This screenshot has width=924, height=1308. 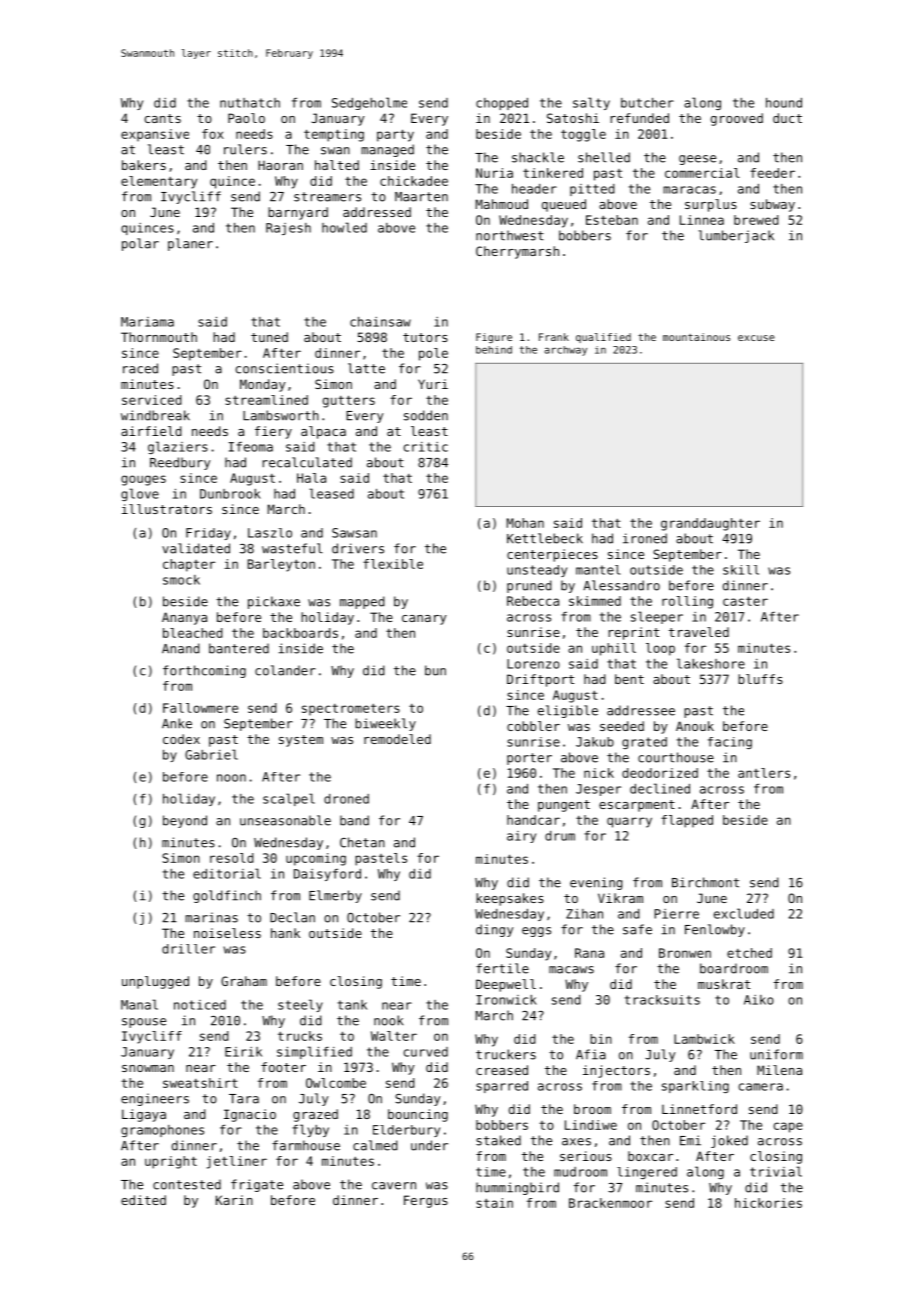 What do you see at coordinates (377, 212) in the screenshot?
I see `addressed` at bounding box center [377, 212].
